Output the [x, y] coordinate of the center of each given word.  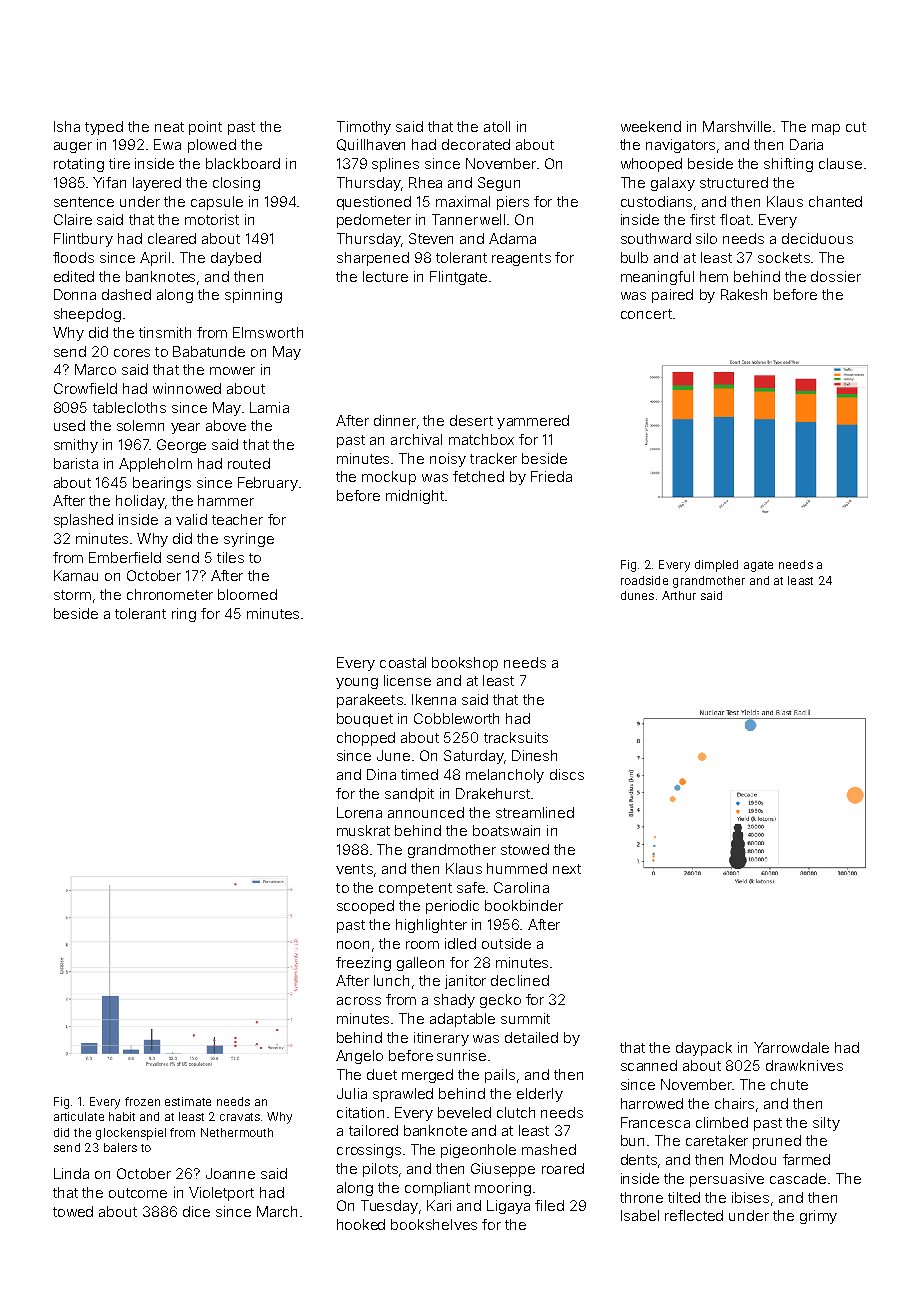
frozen [142, 1101]
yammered [533, 422]
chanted [835, 201]
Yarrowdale [791, 1047]
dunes [637, 595]
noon [353, 945]
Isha [67, 126]
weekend [651, 126]
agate [758, 566]
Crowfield [85, 388]
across [359, 1001]
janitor [465, 982]
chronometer [170, 594]
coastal [403, 662]
